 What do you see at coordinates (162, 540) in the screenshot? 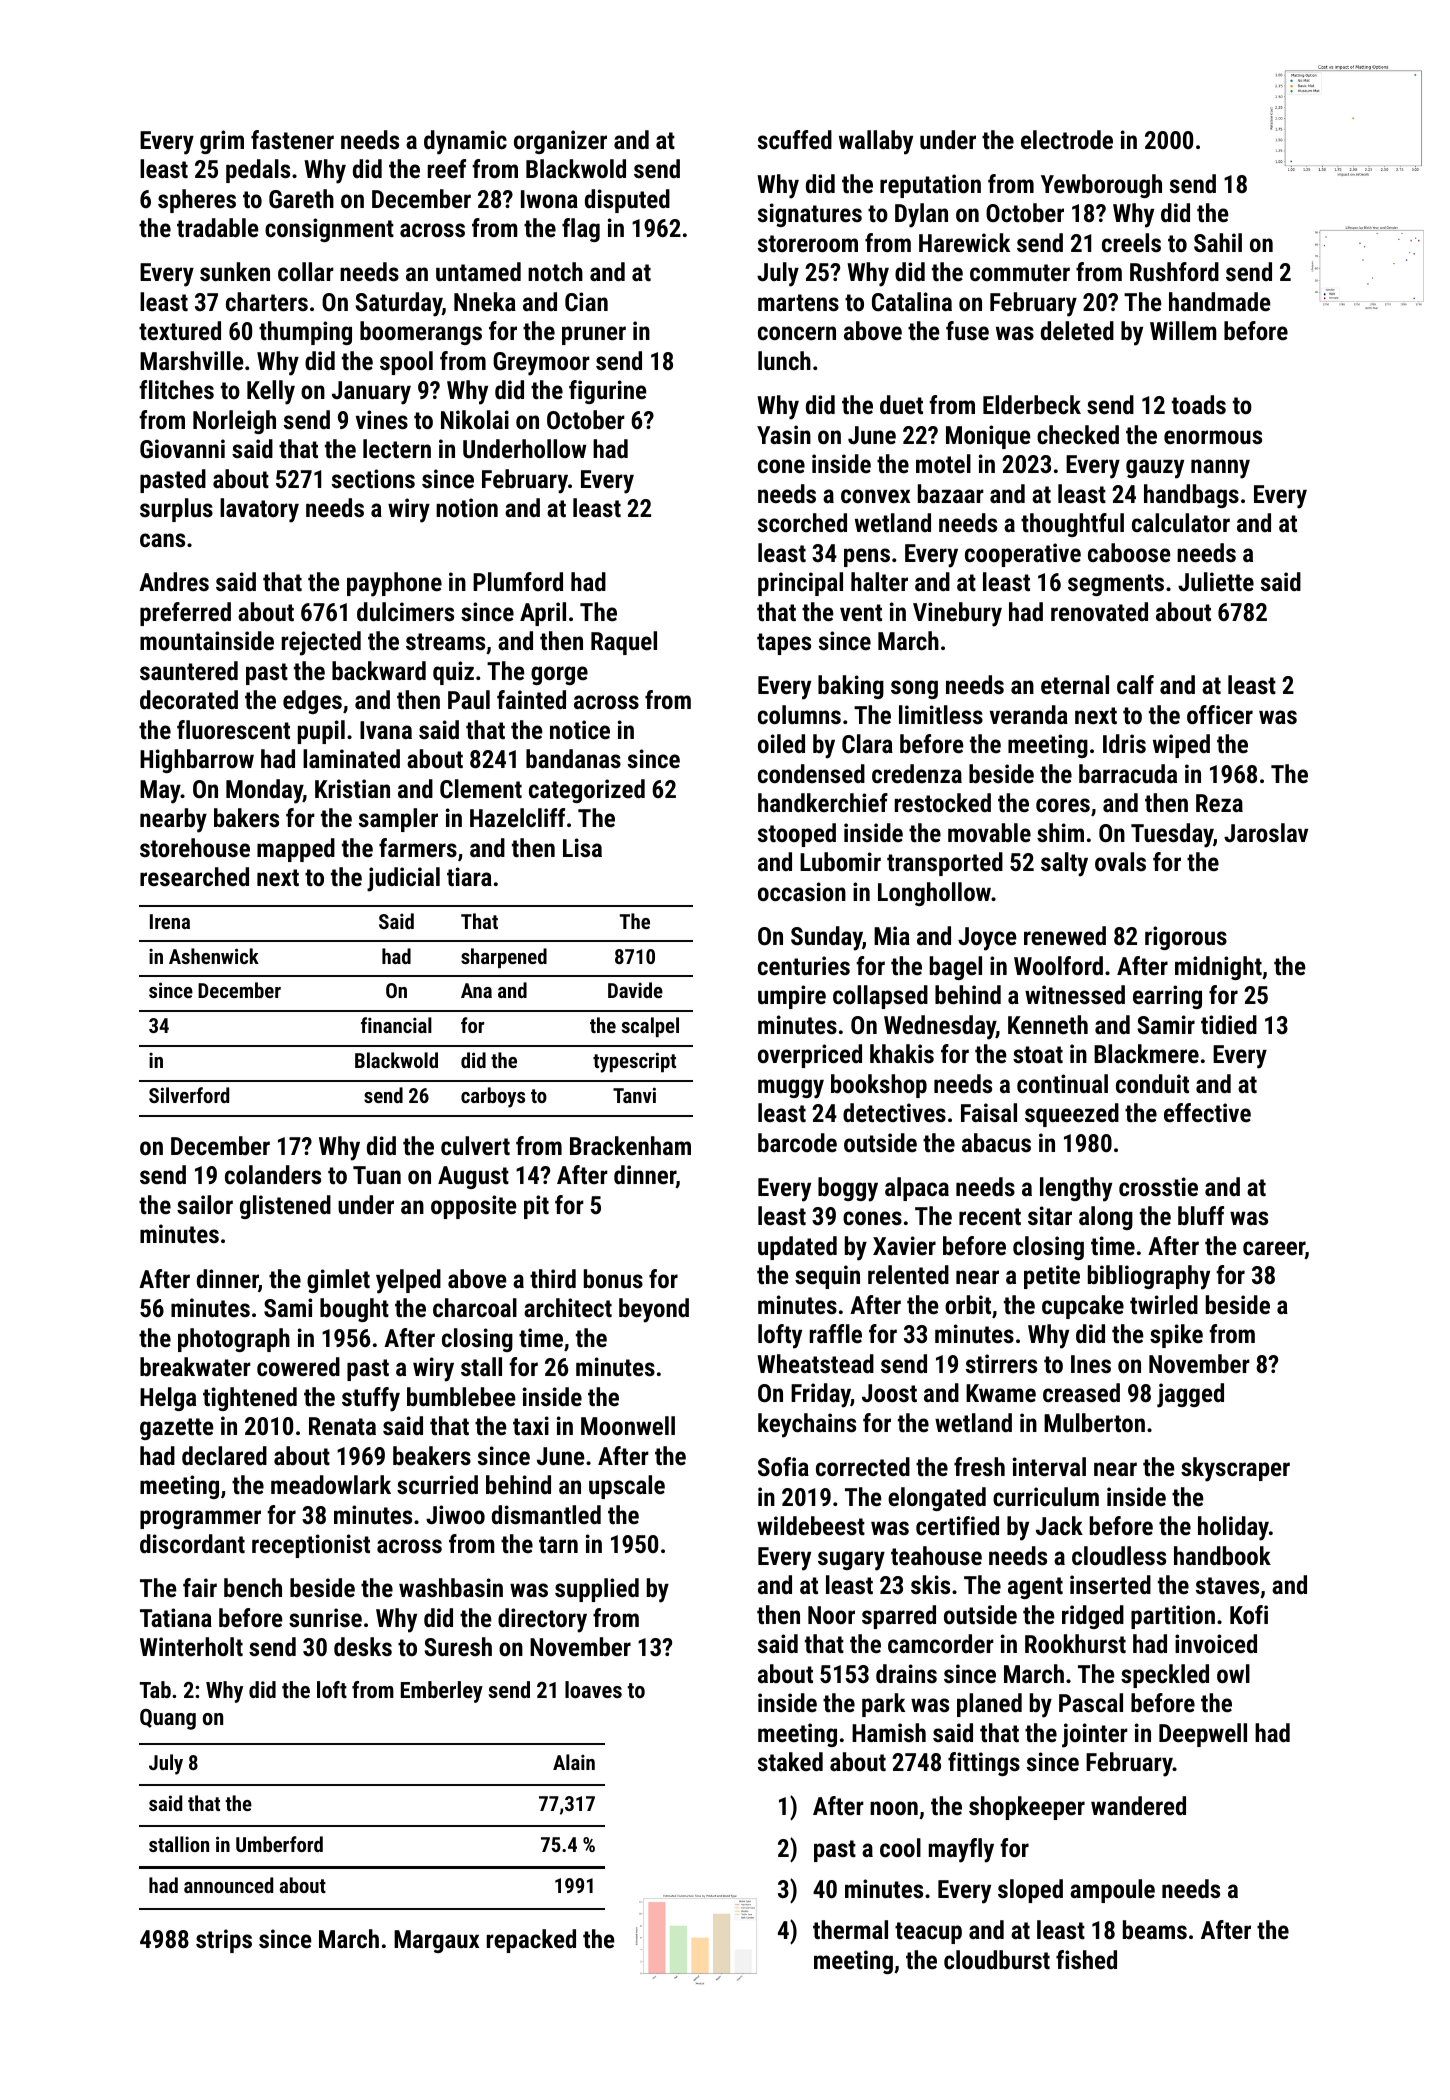
I see `cans` at bounding box center [162, 540].
